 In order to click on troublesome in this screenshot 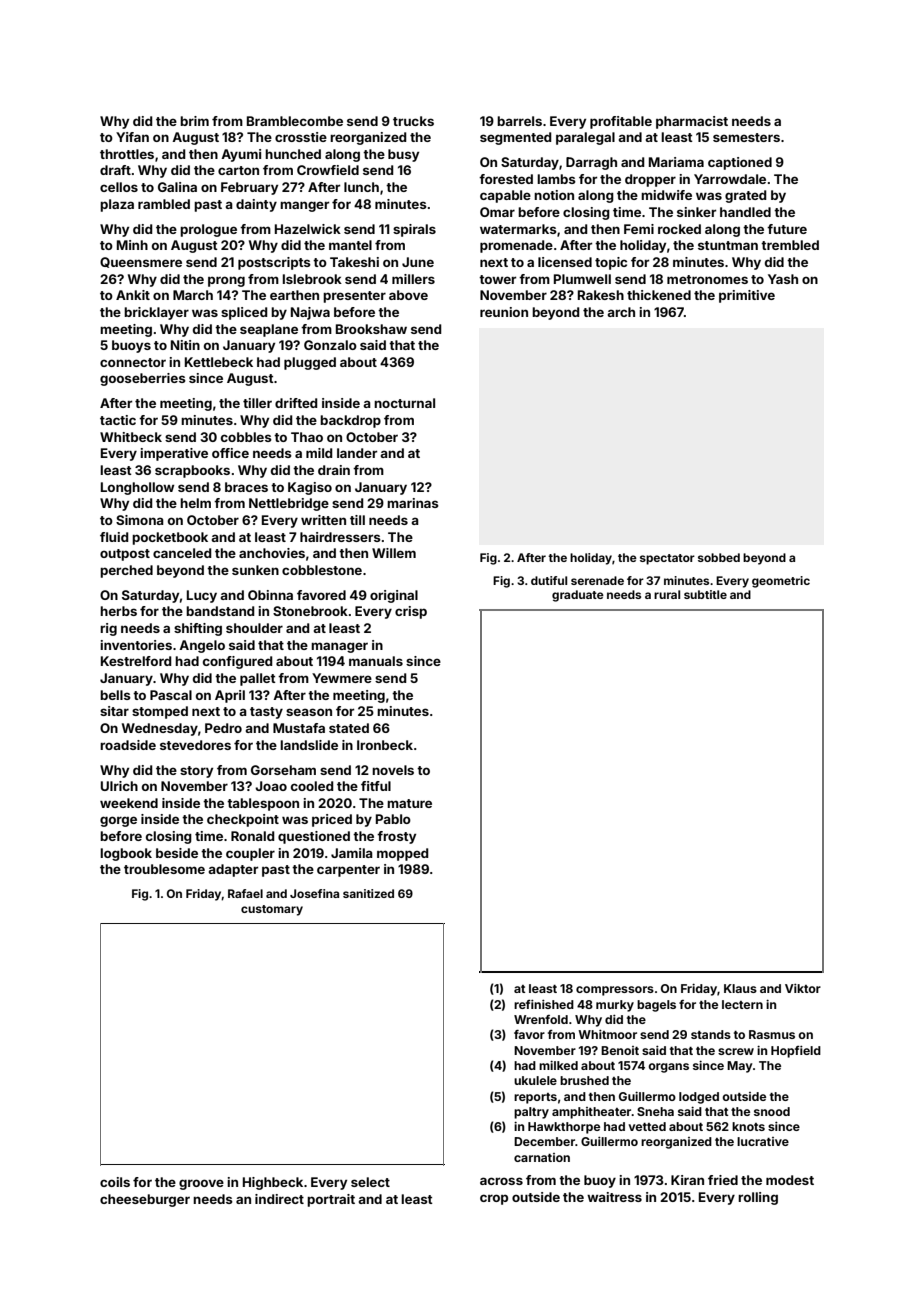, I will do `click(164, 869)`.
